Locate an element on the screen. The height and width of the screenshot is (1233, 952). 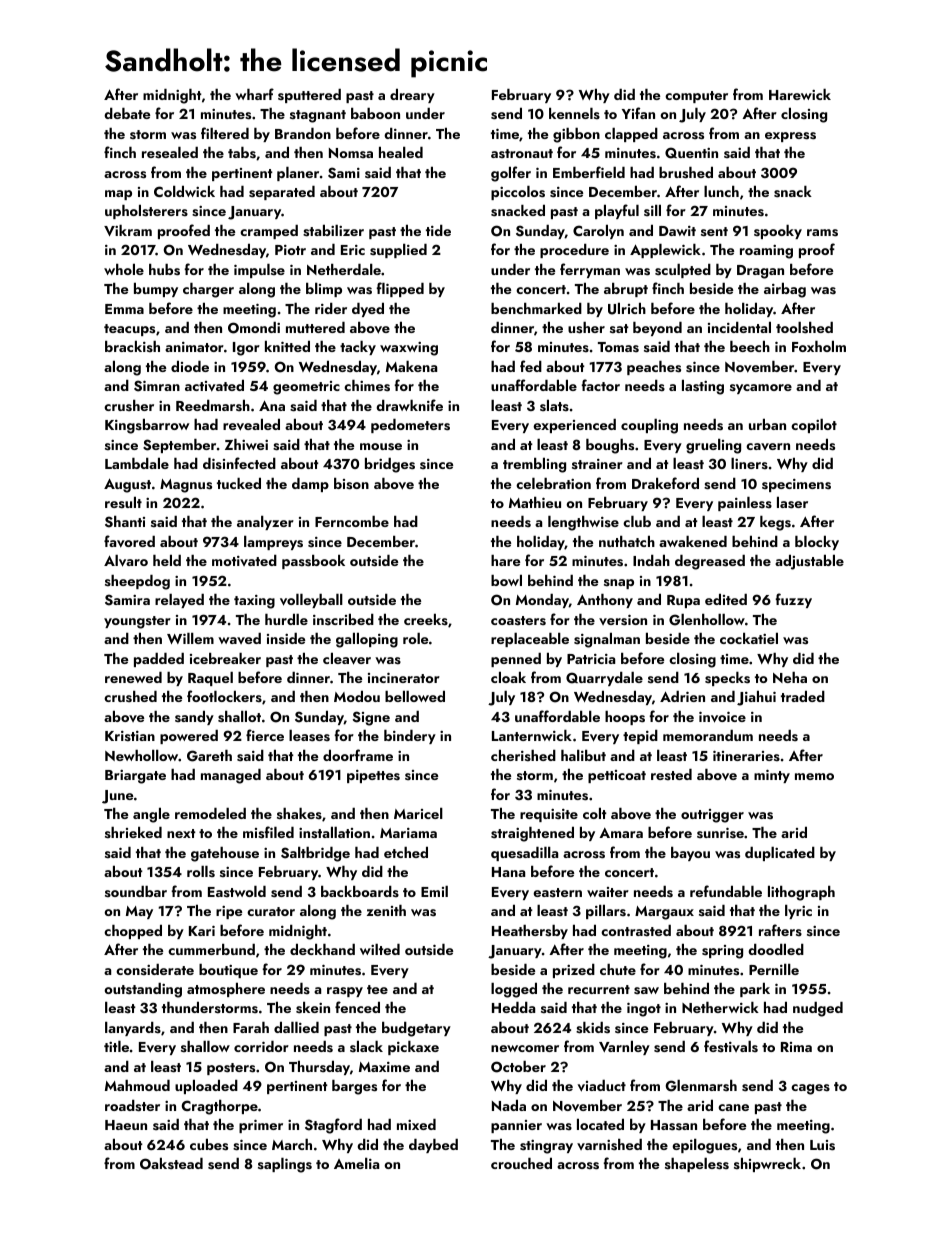
crushed is located at coordinates (130, 696).
